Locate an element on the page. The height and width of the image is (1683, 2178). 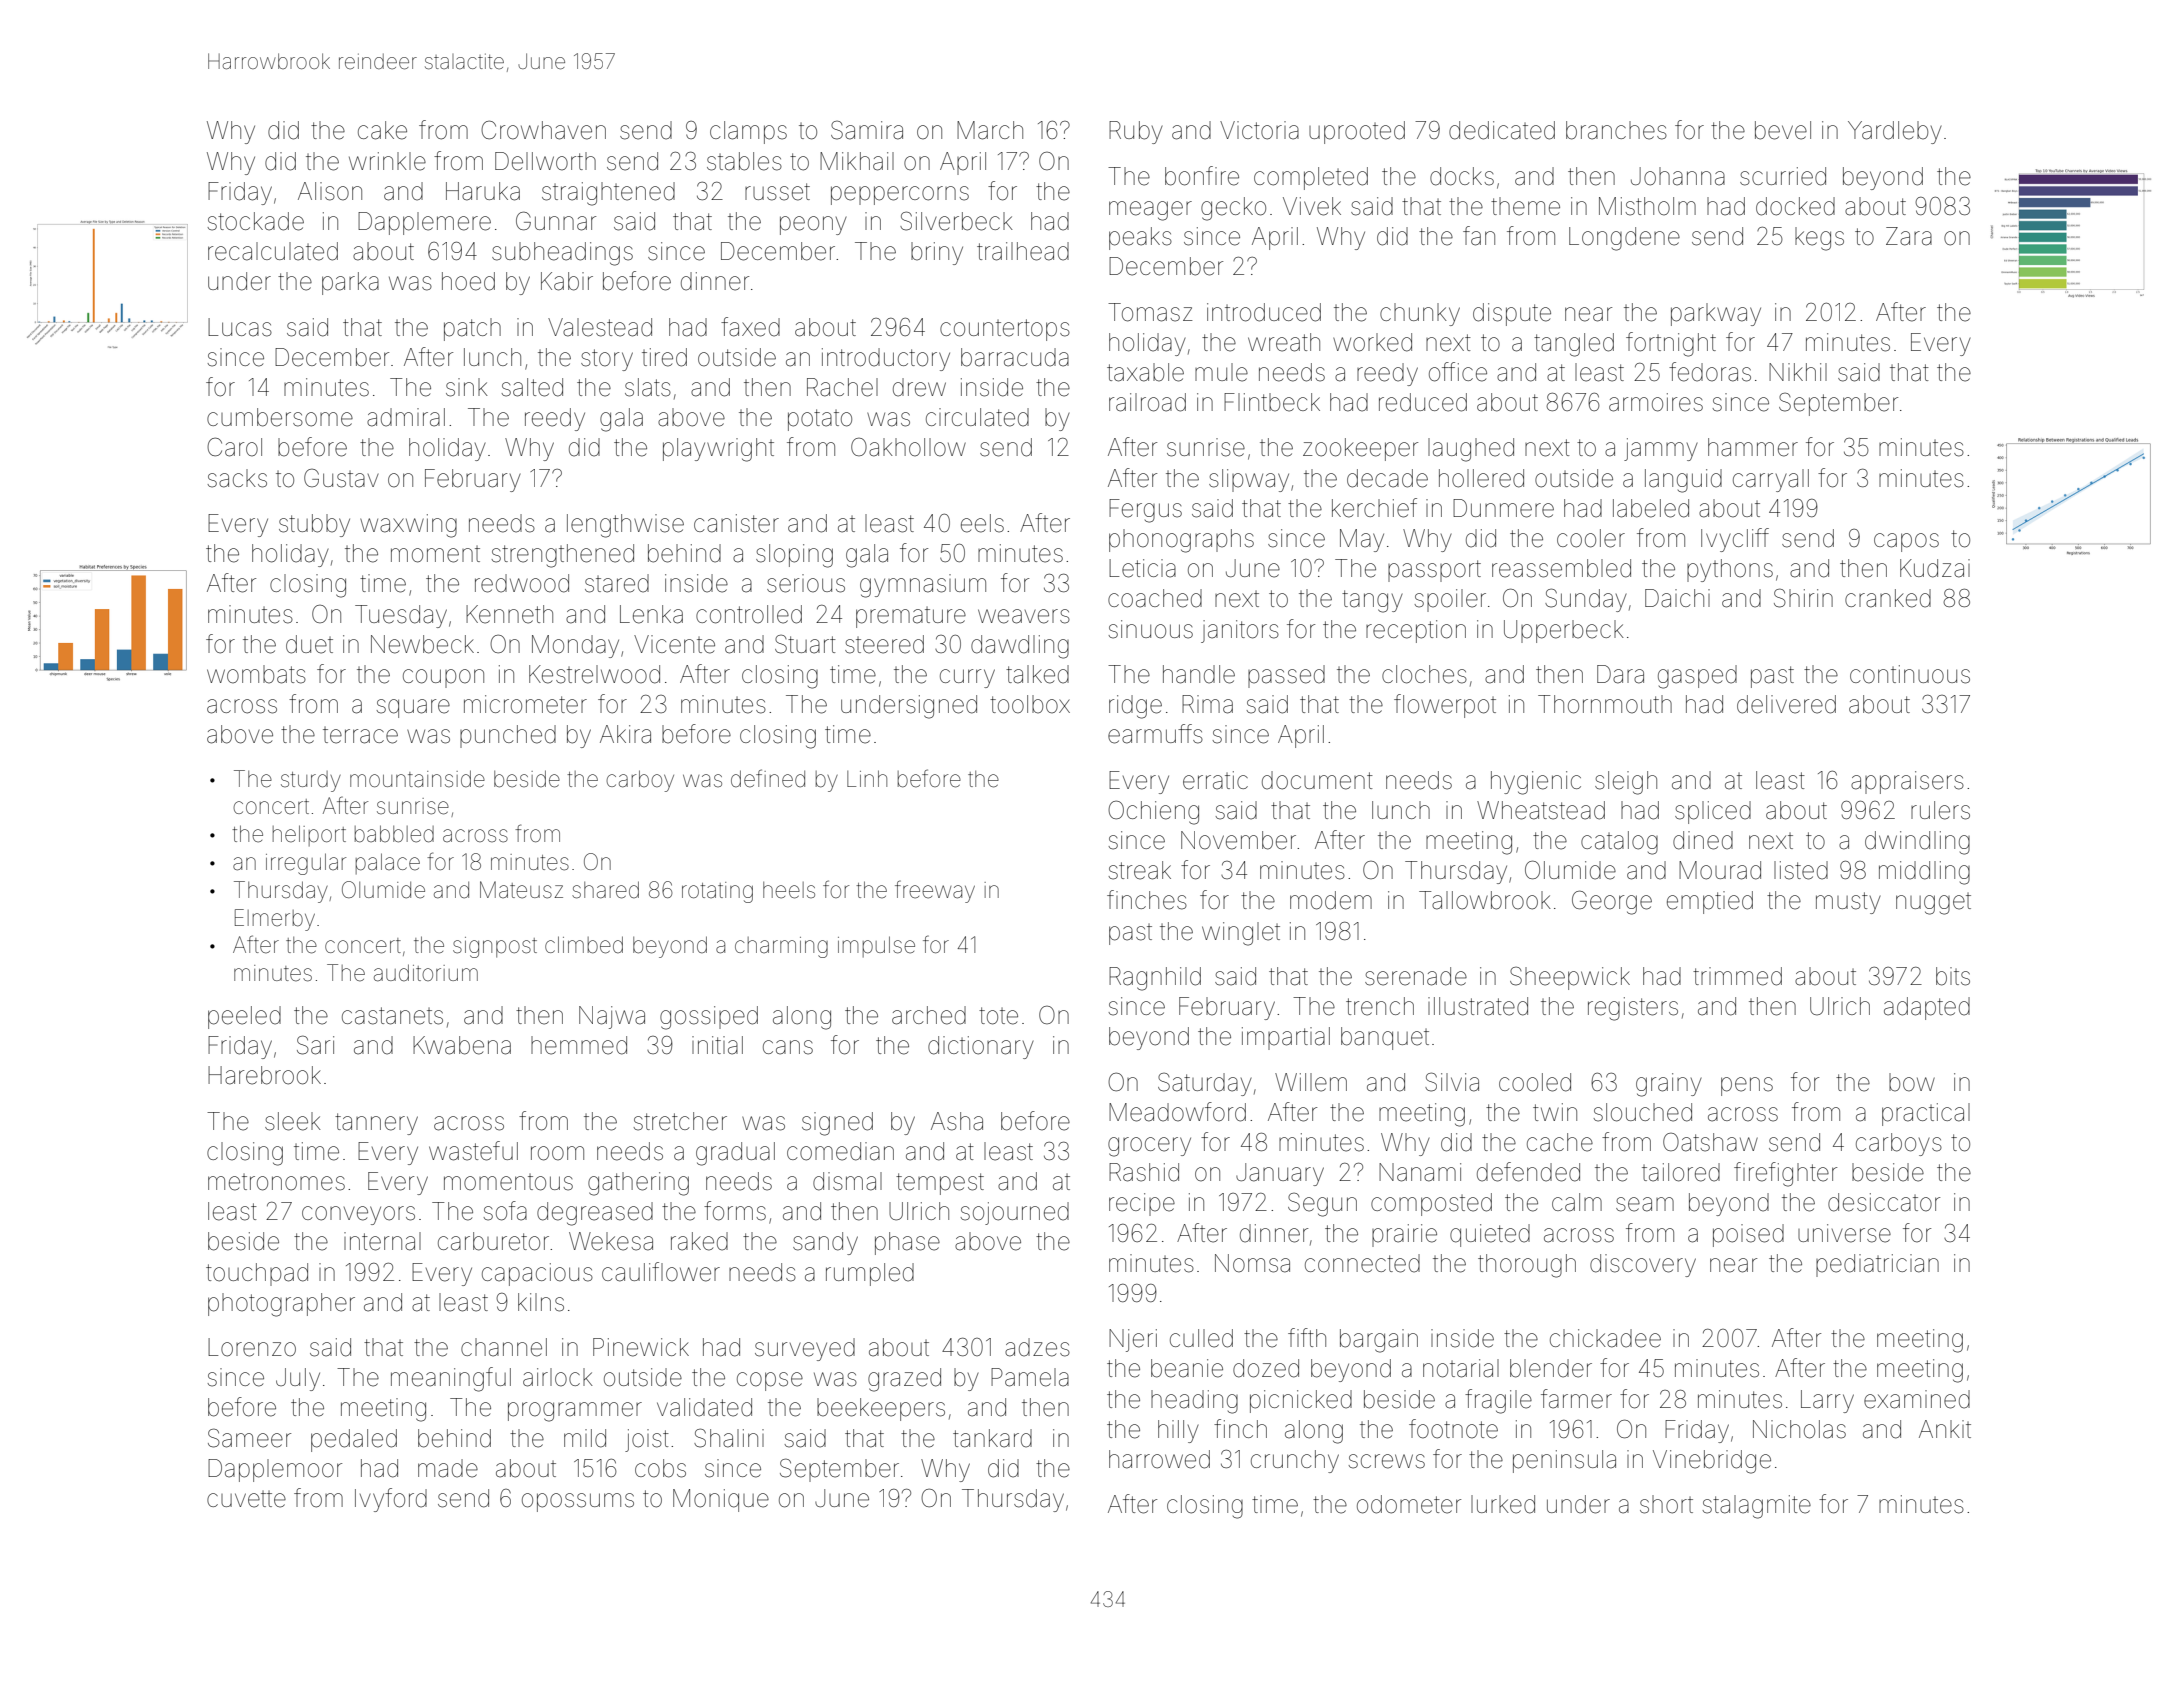
lurked is located at coordinates (1503, 1504).
